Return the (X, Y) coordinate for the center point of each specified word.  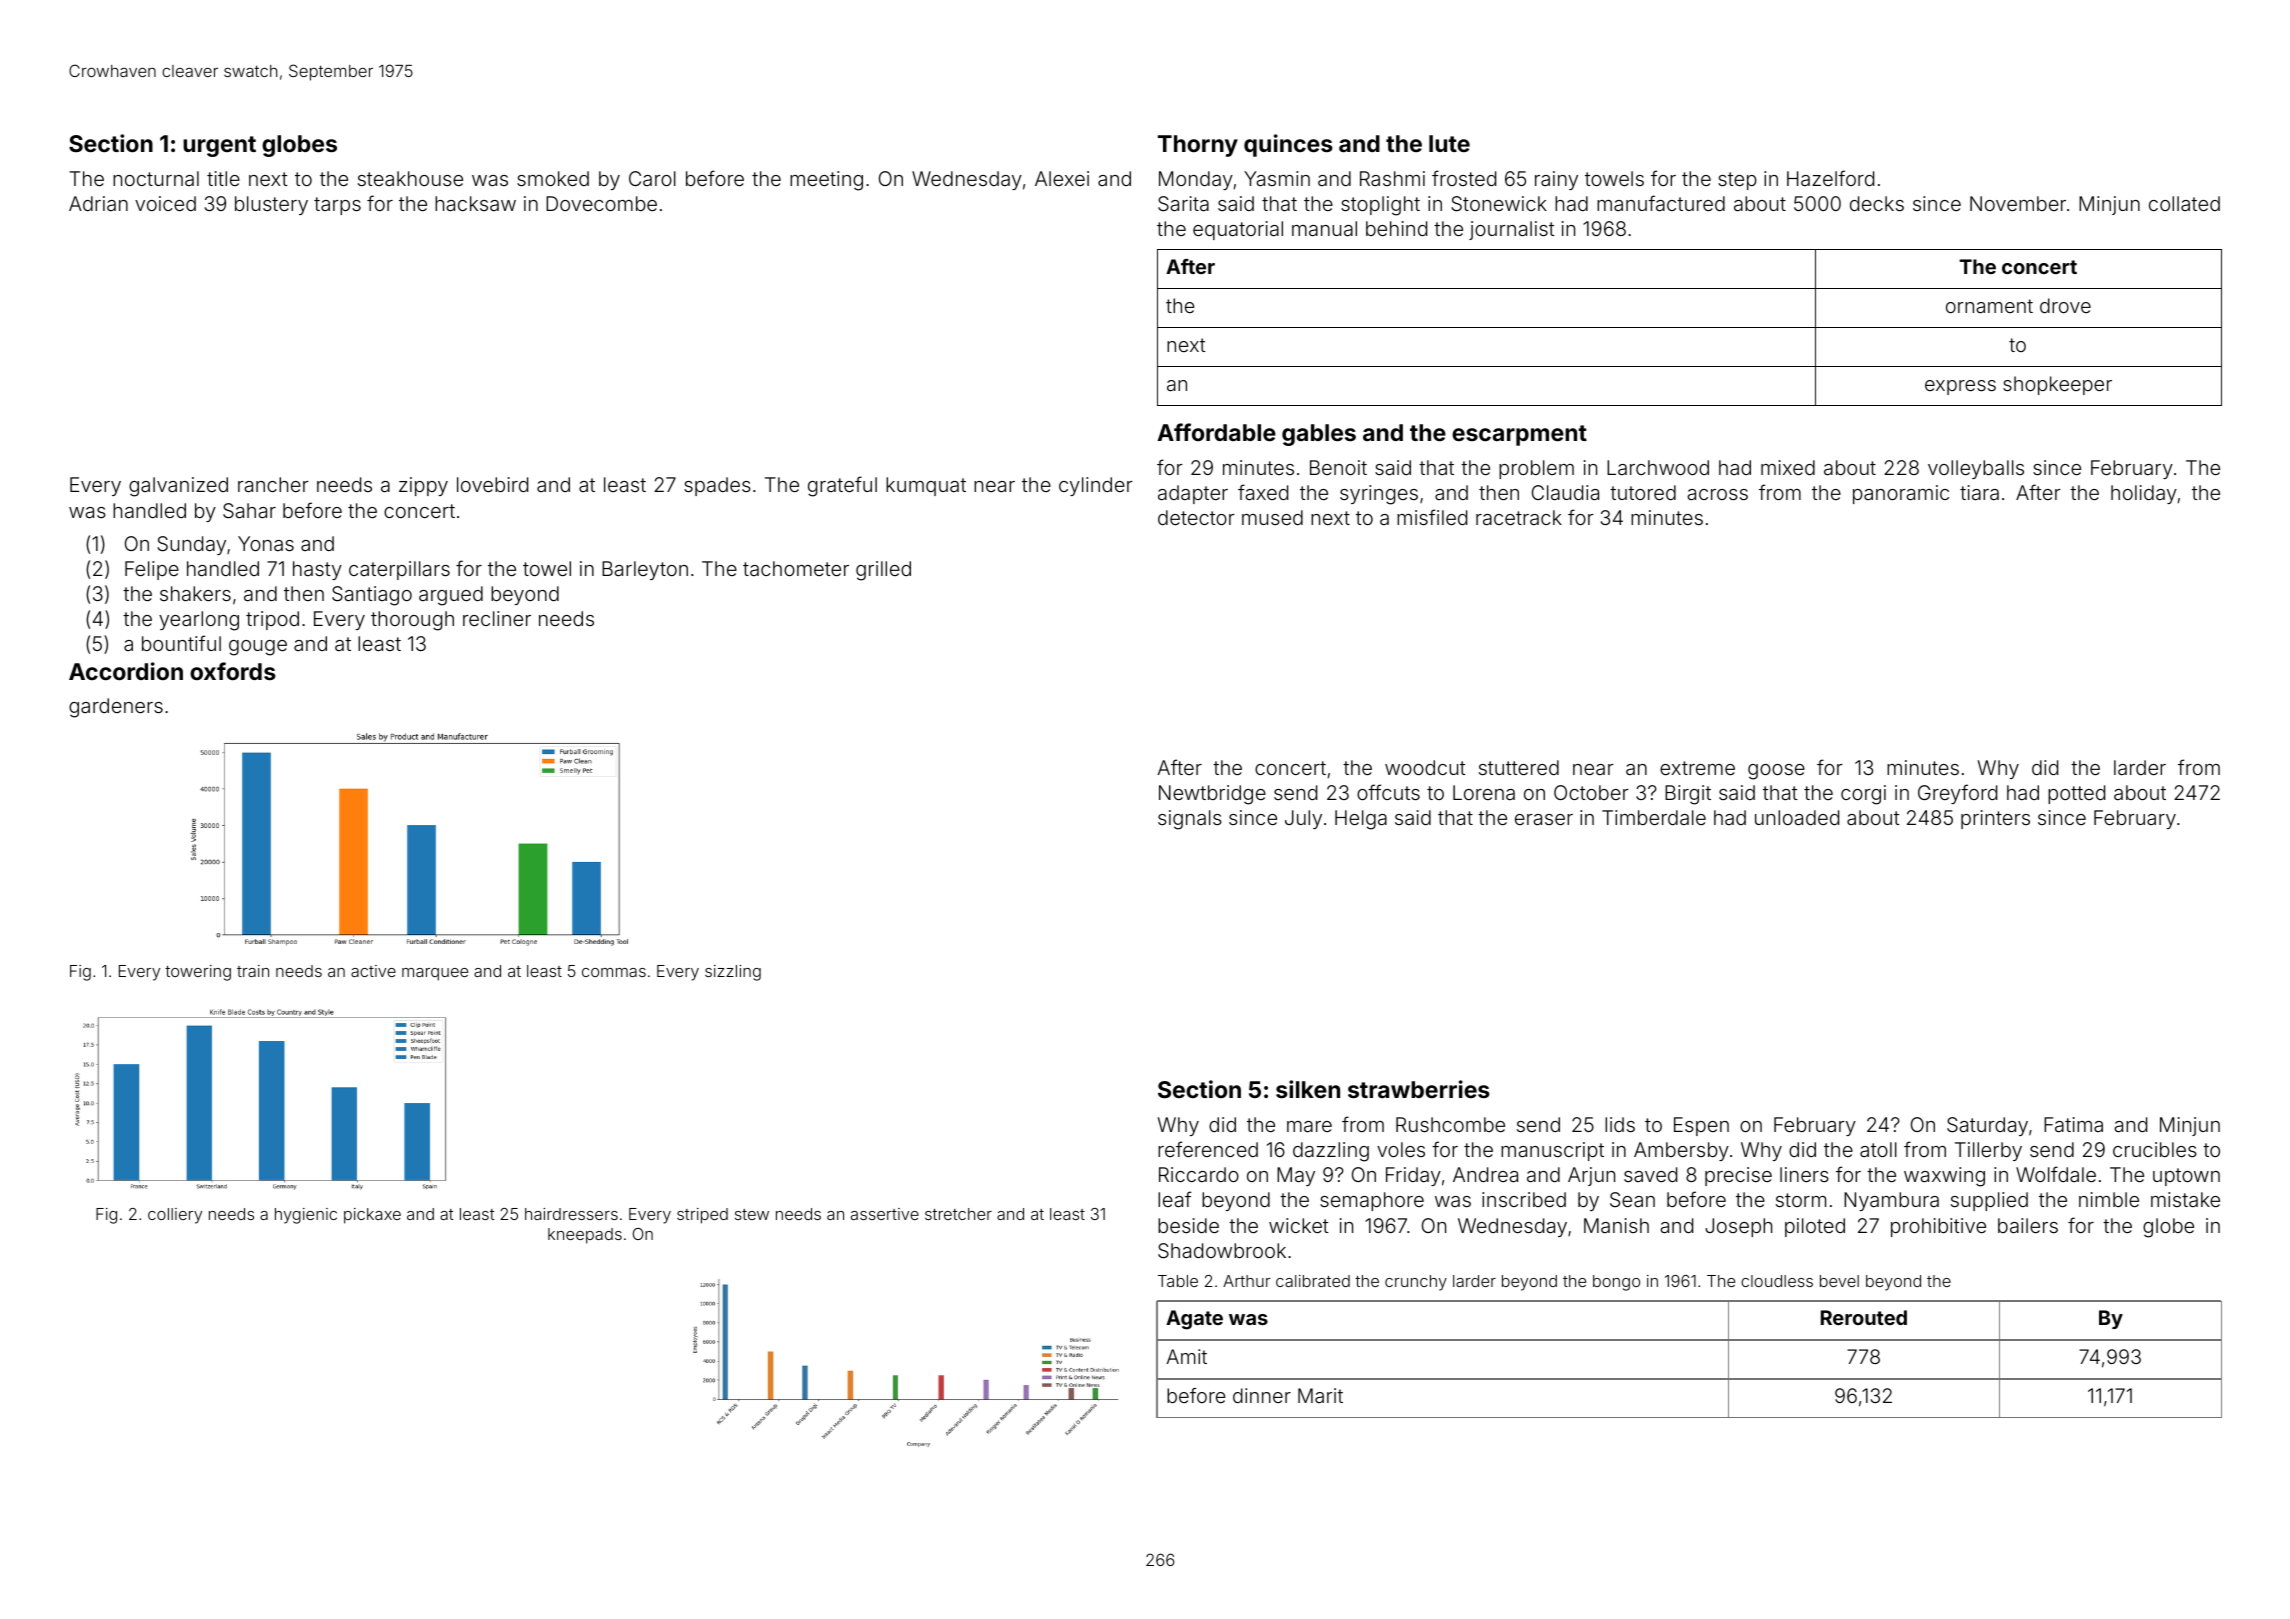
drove (2065, 305)
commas (614, 972)
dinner (1262, 1395)
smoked (553, 178)
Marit (1320, 1395)
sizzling (733, 973)
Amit (1186, 1356)
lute (1449, 143)
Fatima (2073, 1124)
